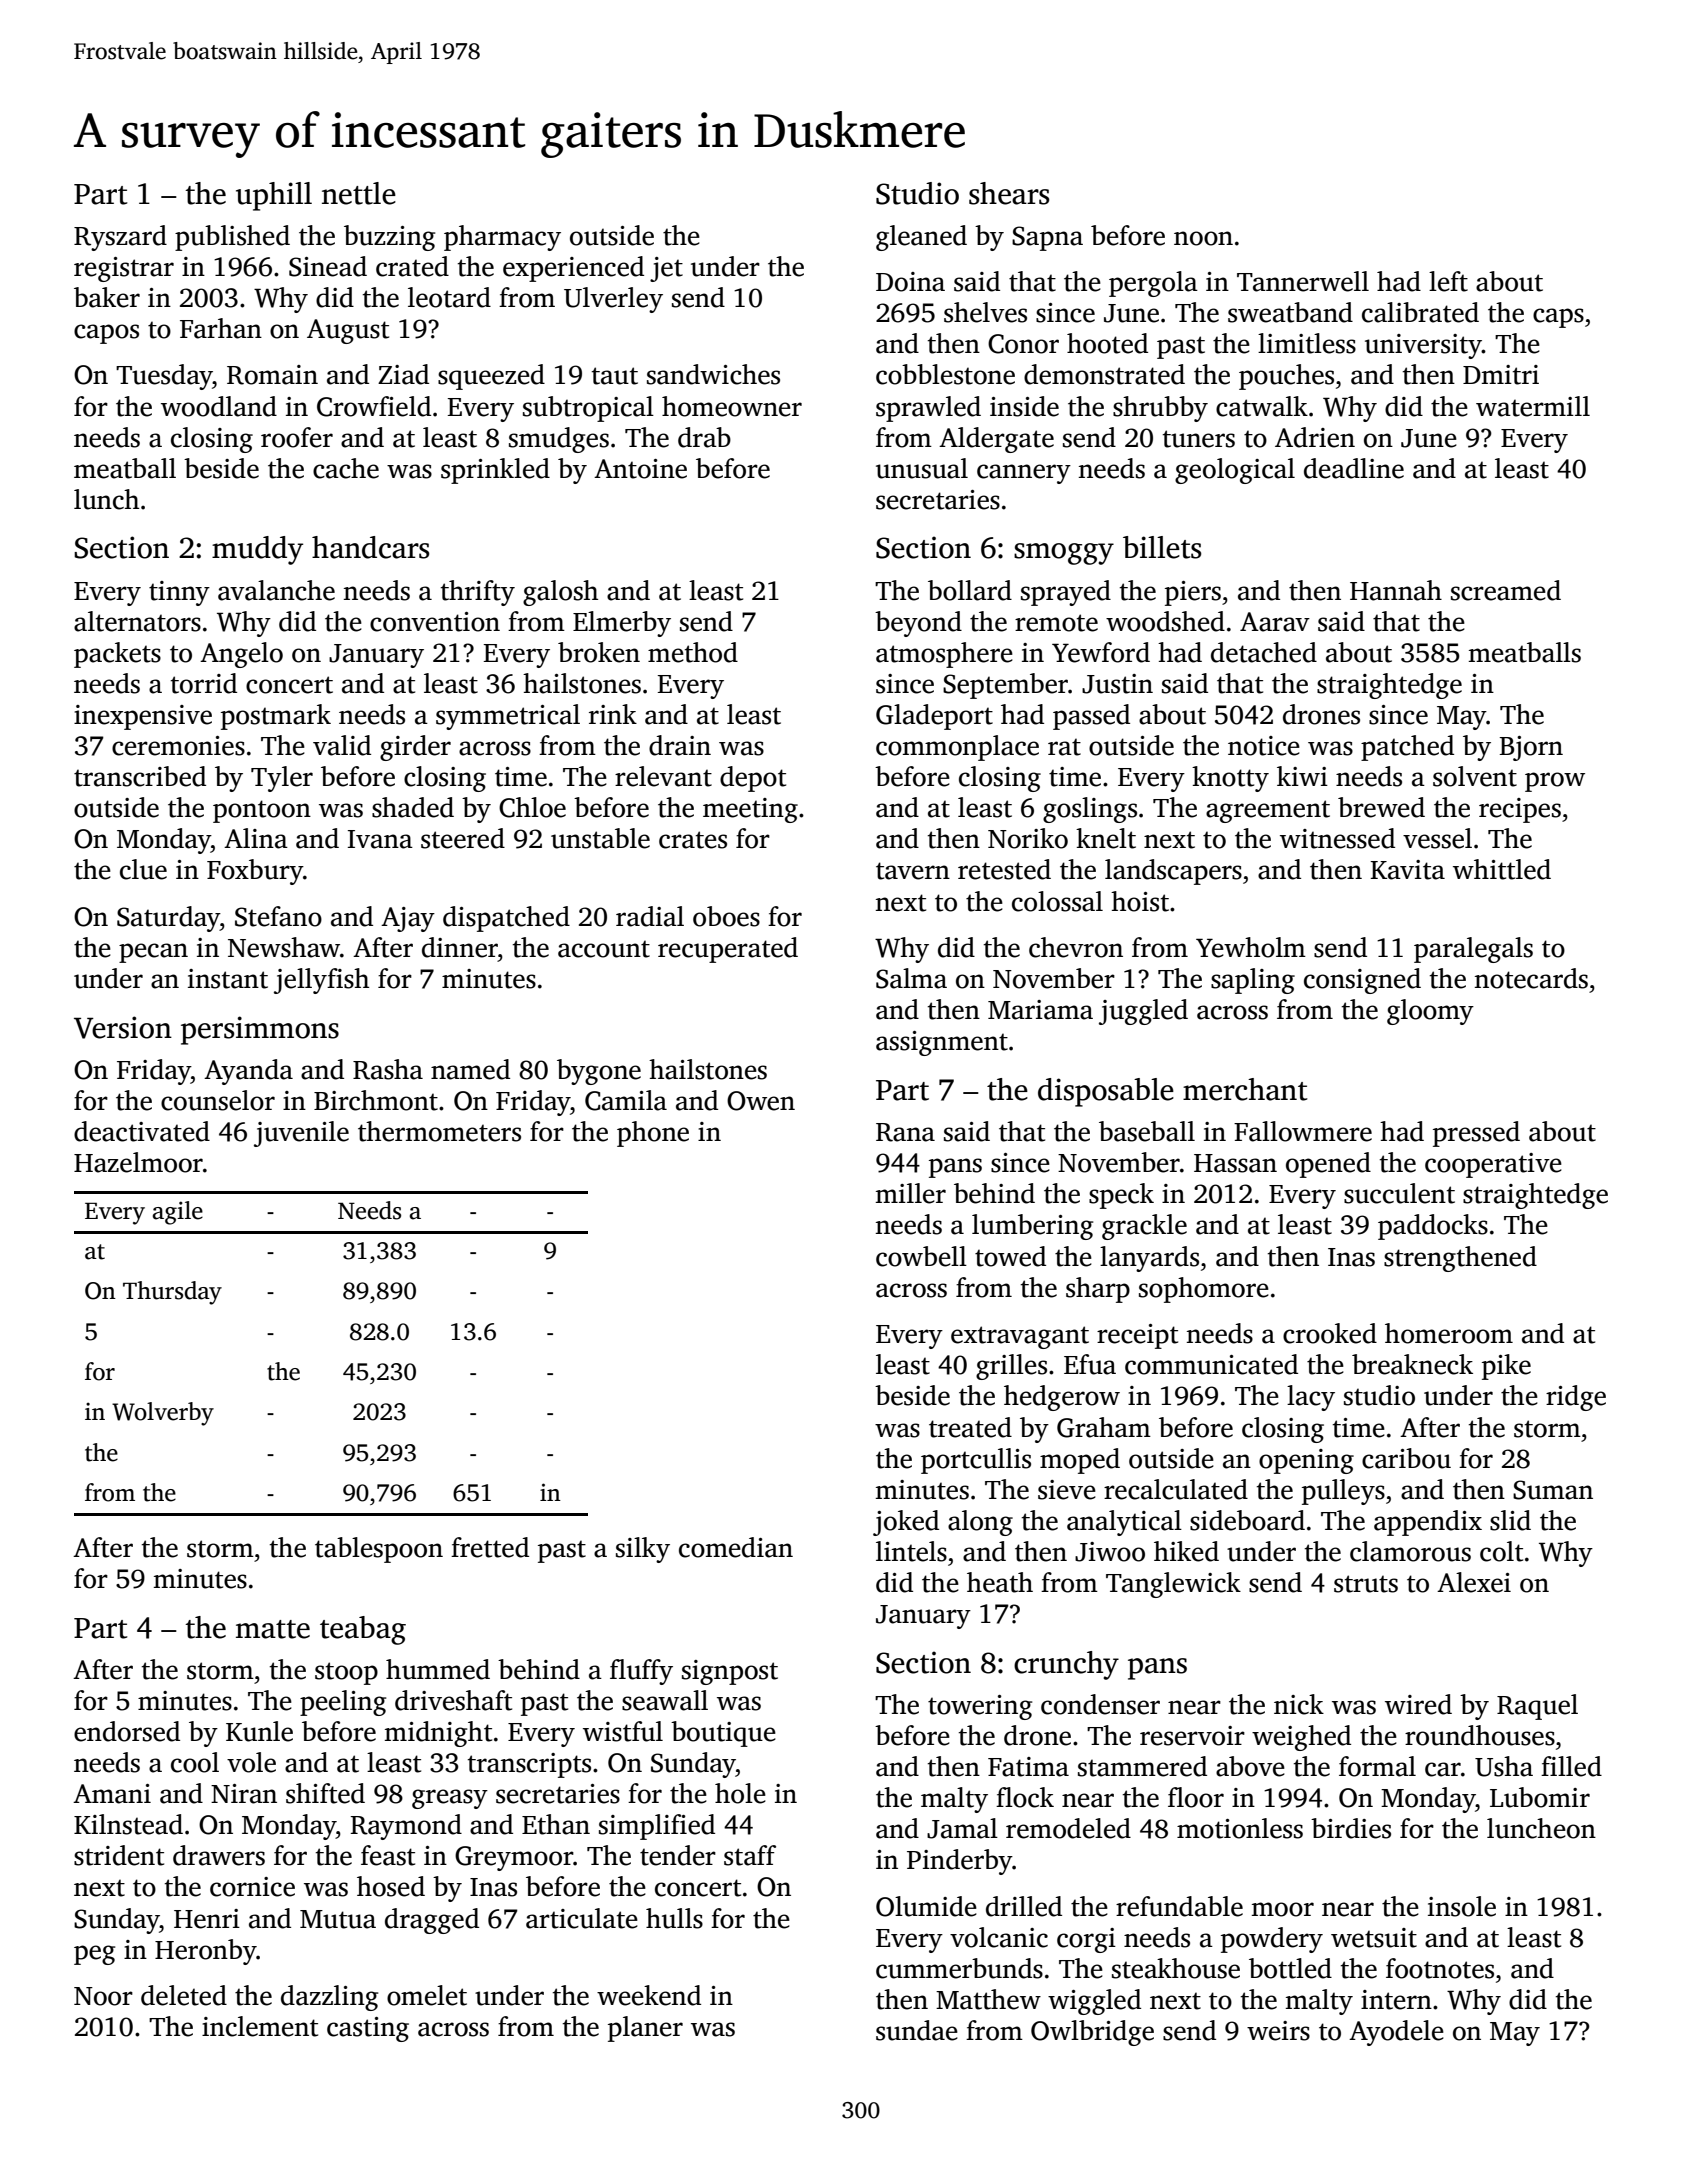  What do you see at coordinates (1153, 284) in the screenshot?
I see `pergola` at bounding box center [1153, 284].
